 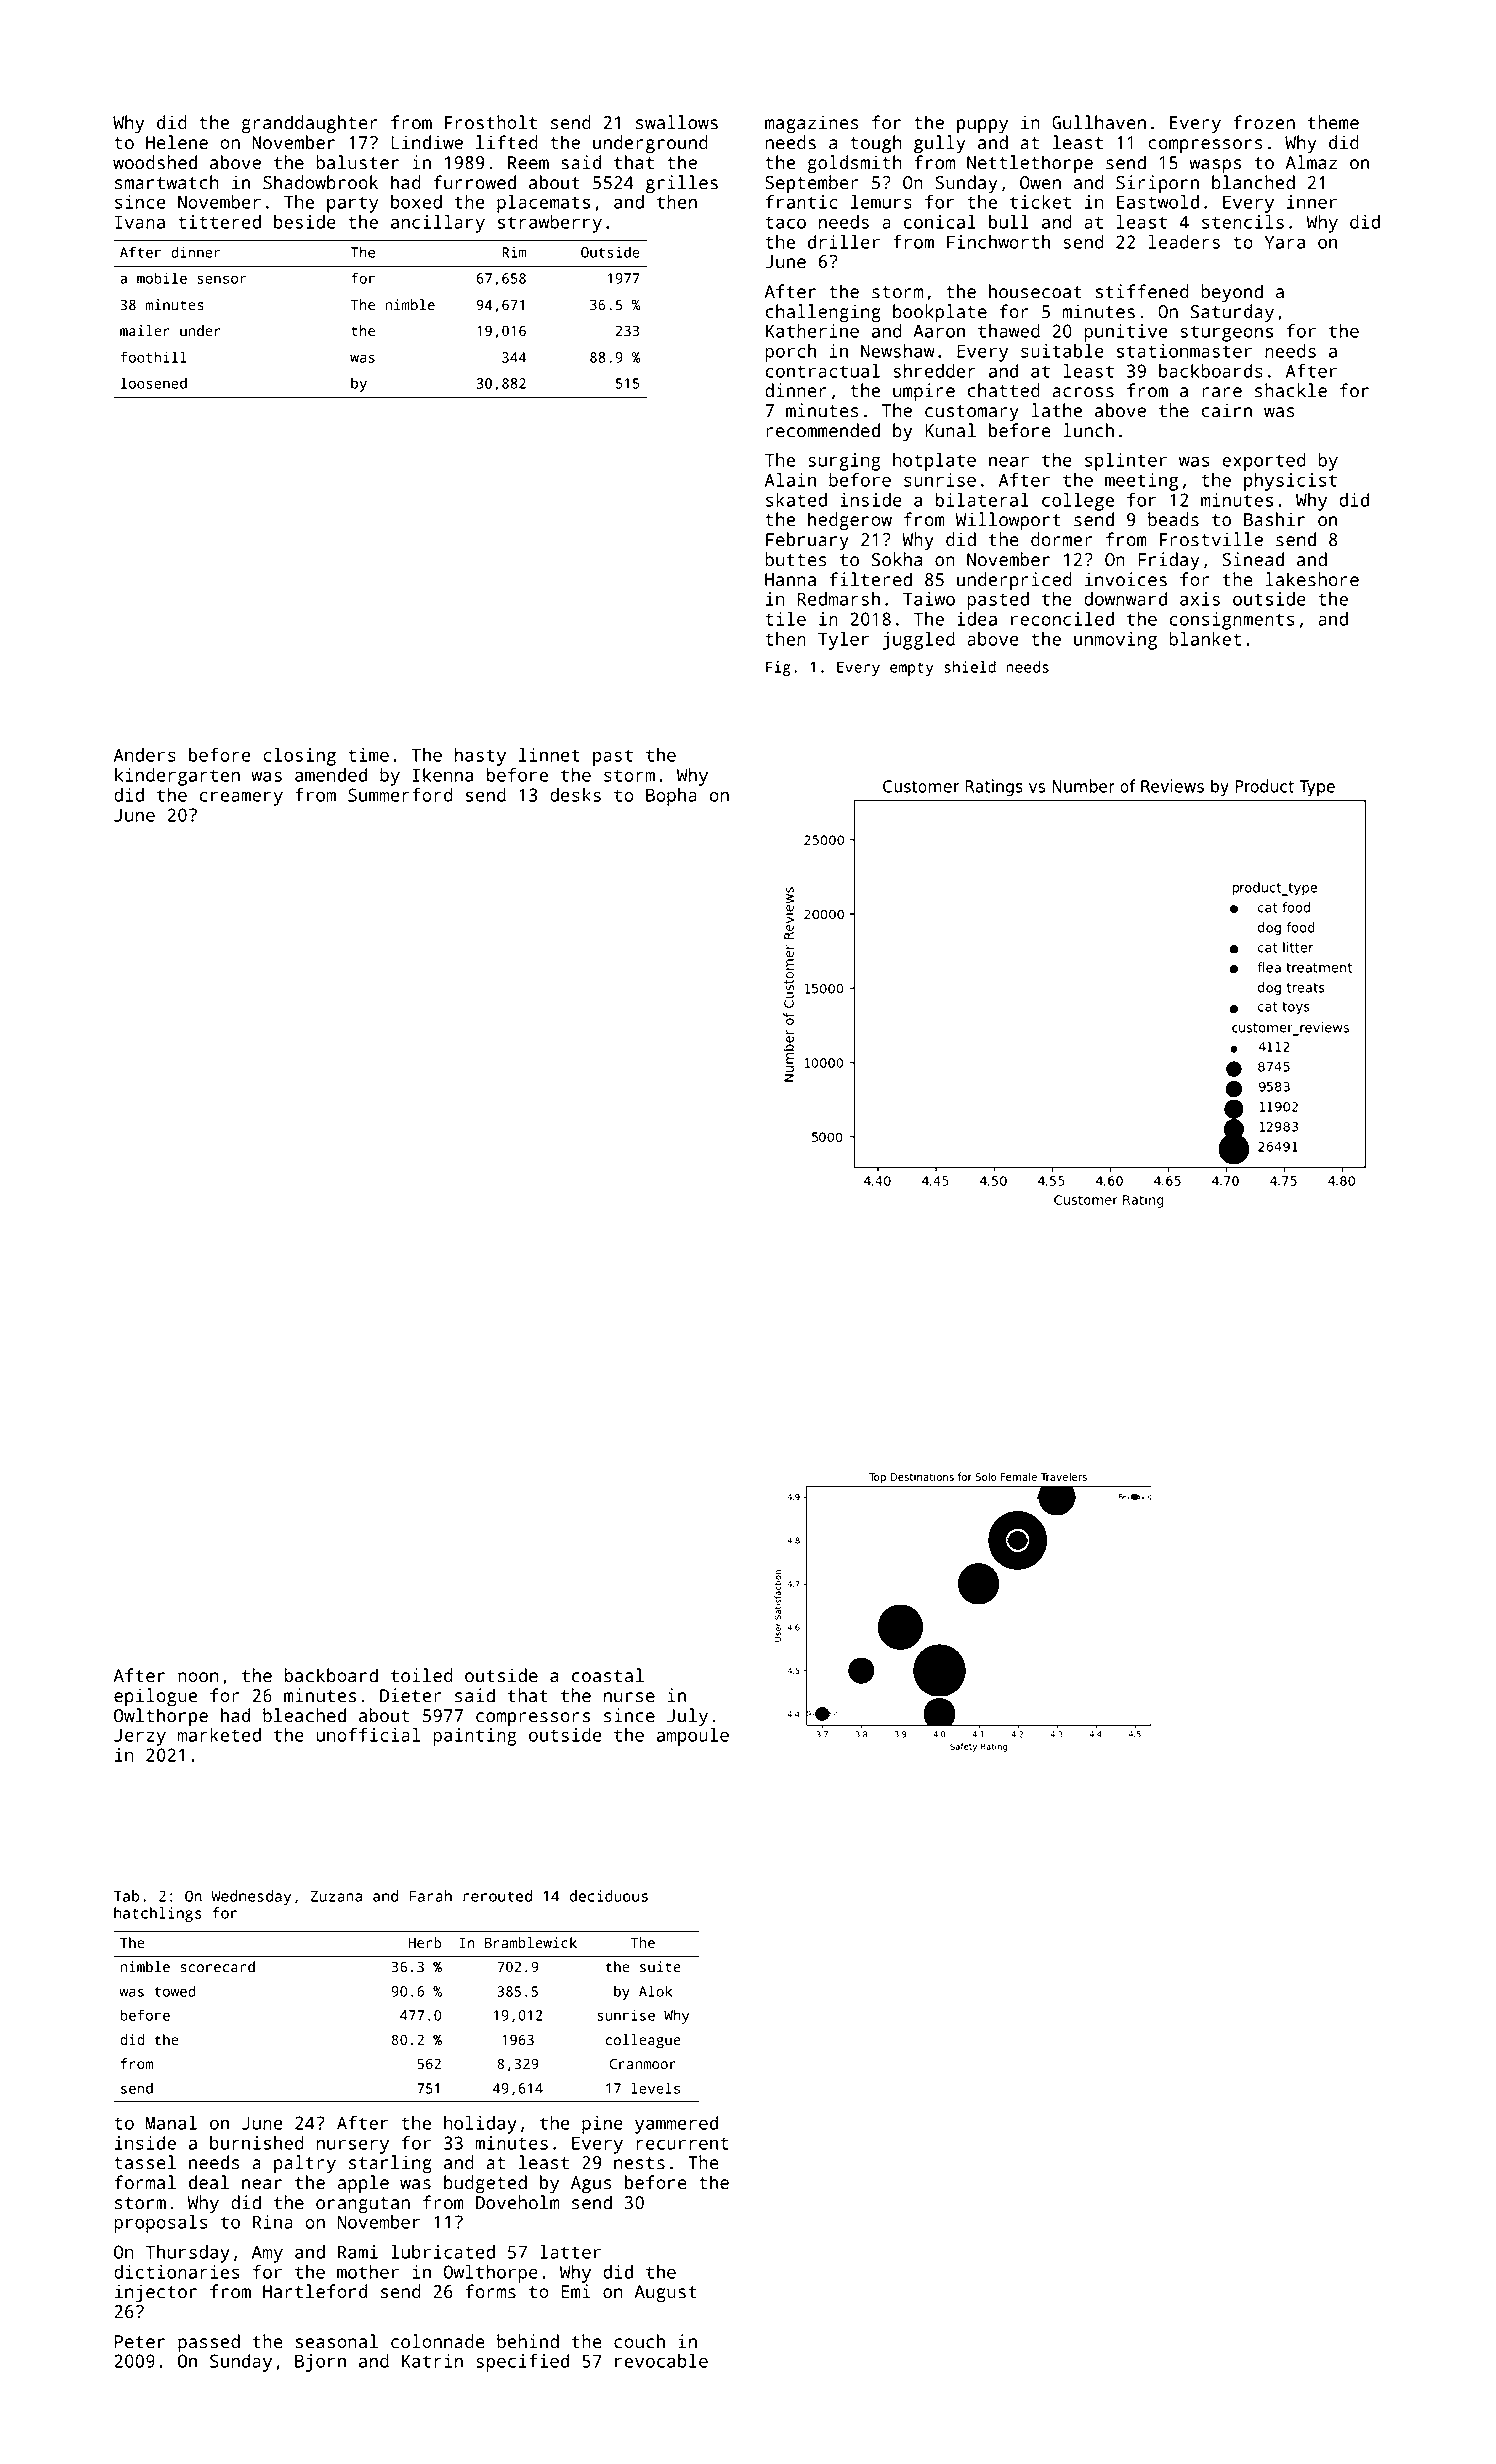 What do you see at coordinates (507, 142) in the screenshot?
I see `lifted` at bounding box center [507, 142].
